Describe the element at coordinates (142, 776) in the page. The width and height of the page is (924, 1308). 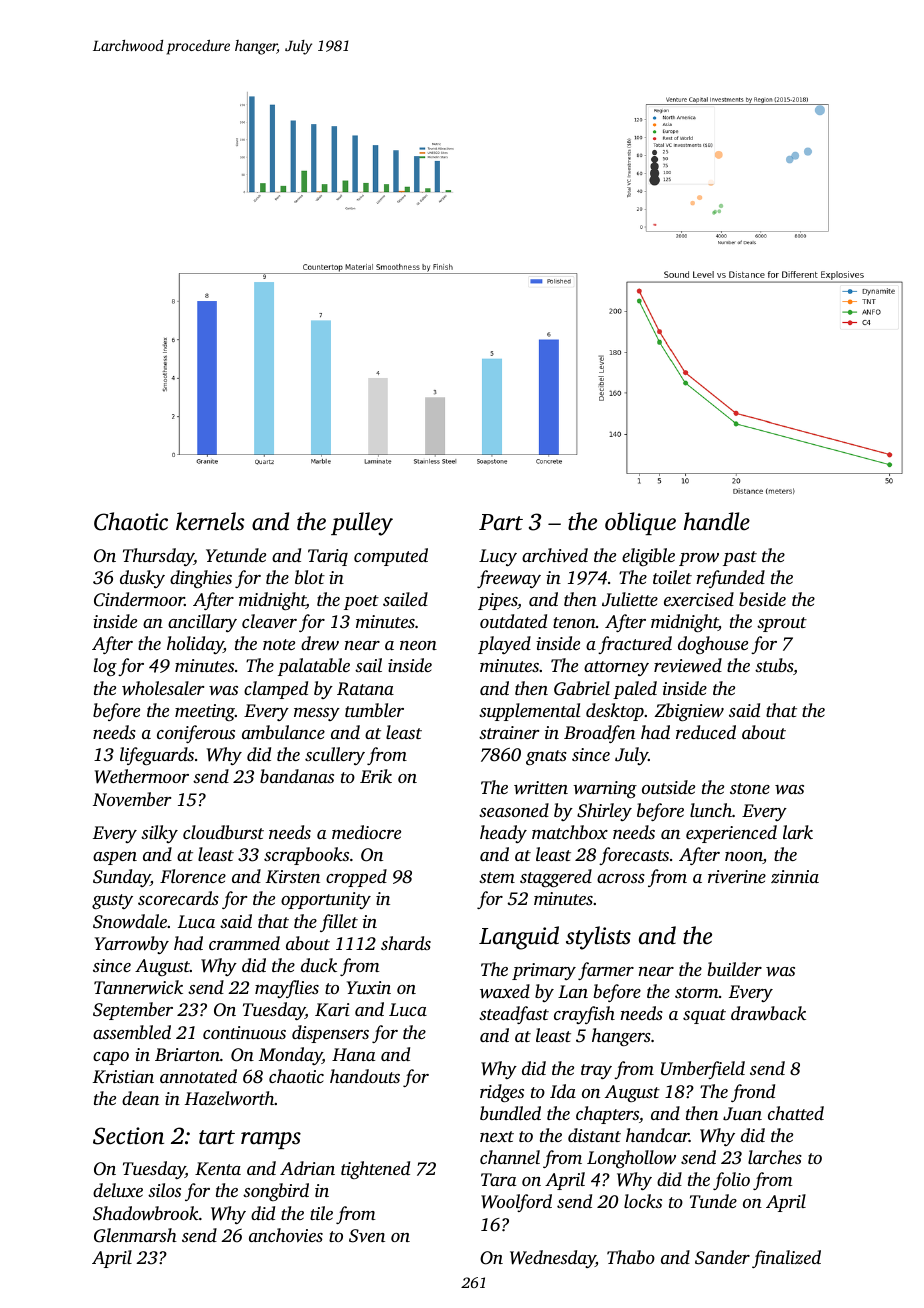
I see `Wethermoor` at that location.
